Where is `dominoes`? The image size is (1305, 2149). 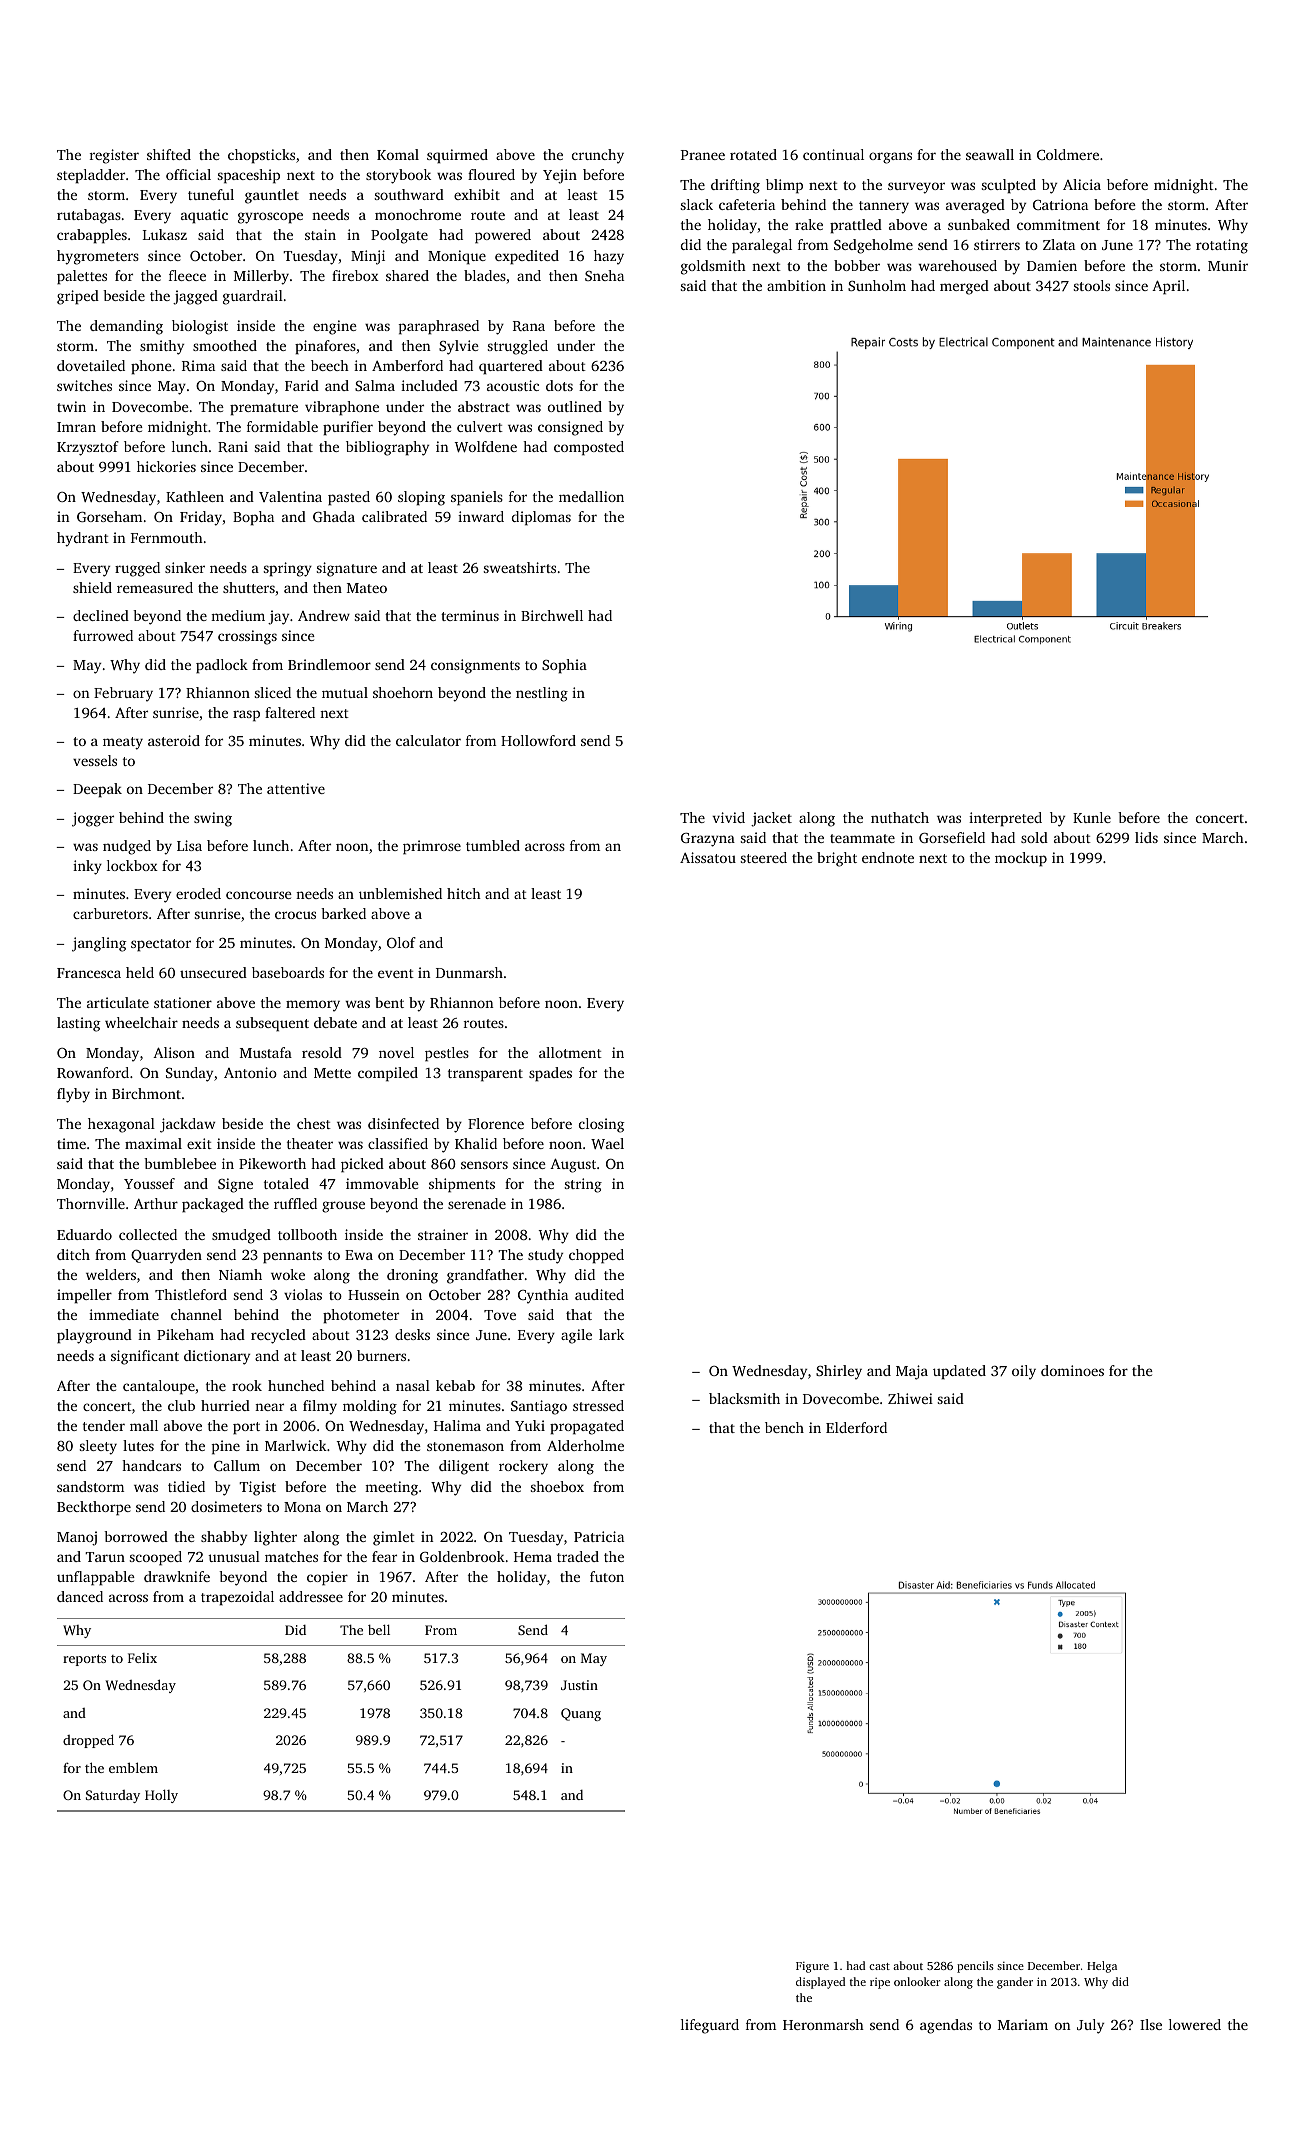
dominoes is located at coordinates (1072, 1370).
